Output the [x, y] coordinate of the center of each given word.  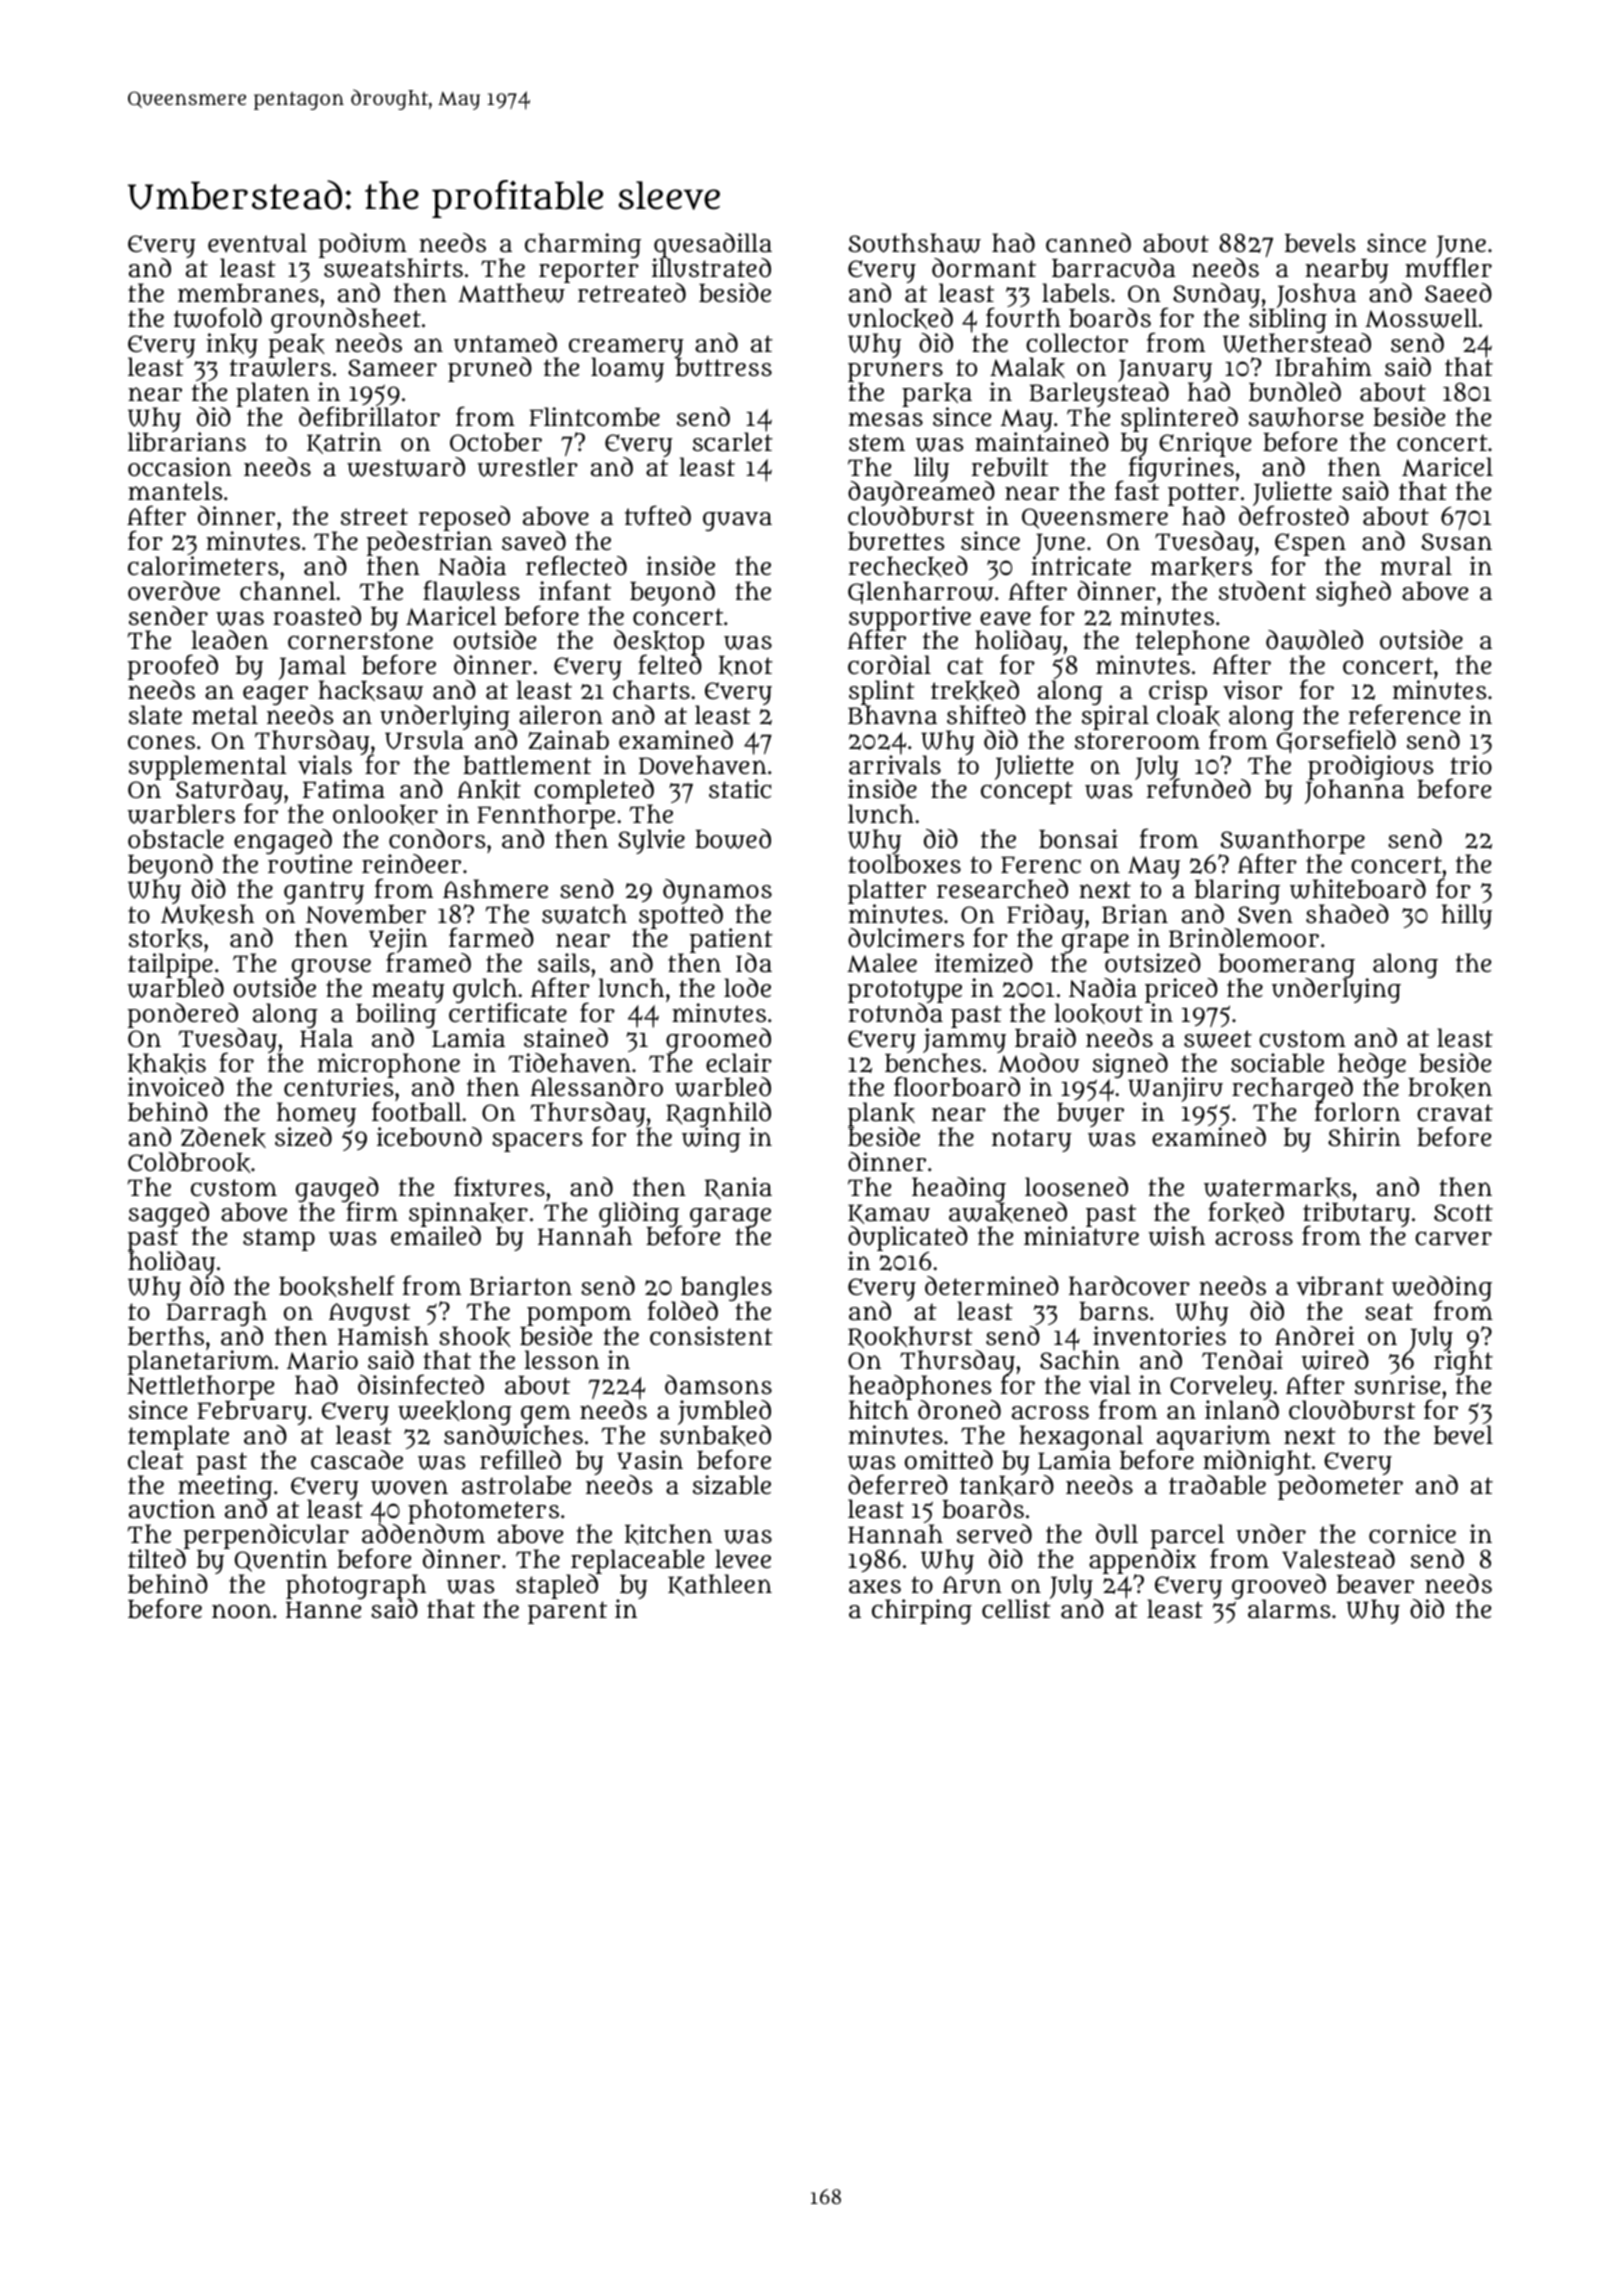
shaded [1347, 914]
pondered [182, 1015]
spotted [681, 916]
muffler [1448, 268]
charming [583, 245]
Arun [972, 1585]
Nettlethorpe [200, 1388]
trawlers [280, 367]
